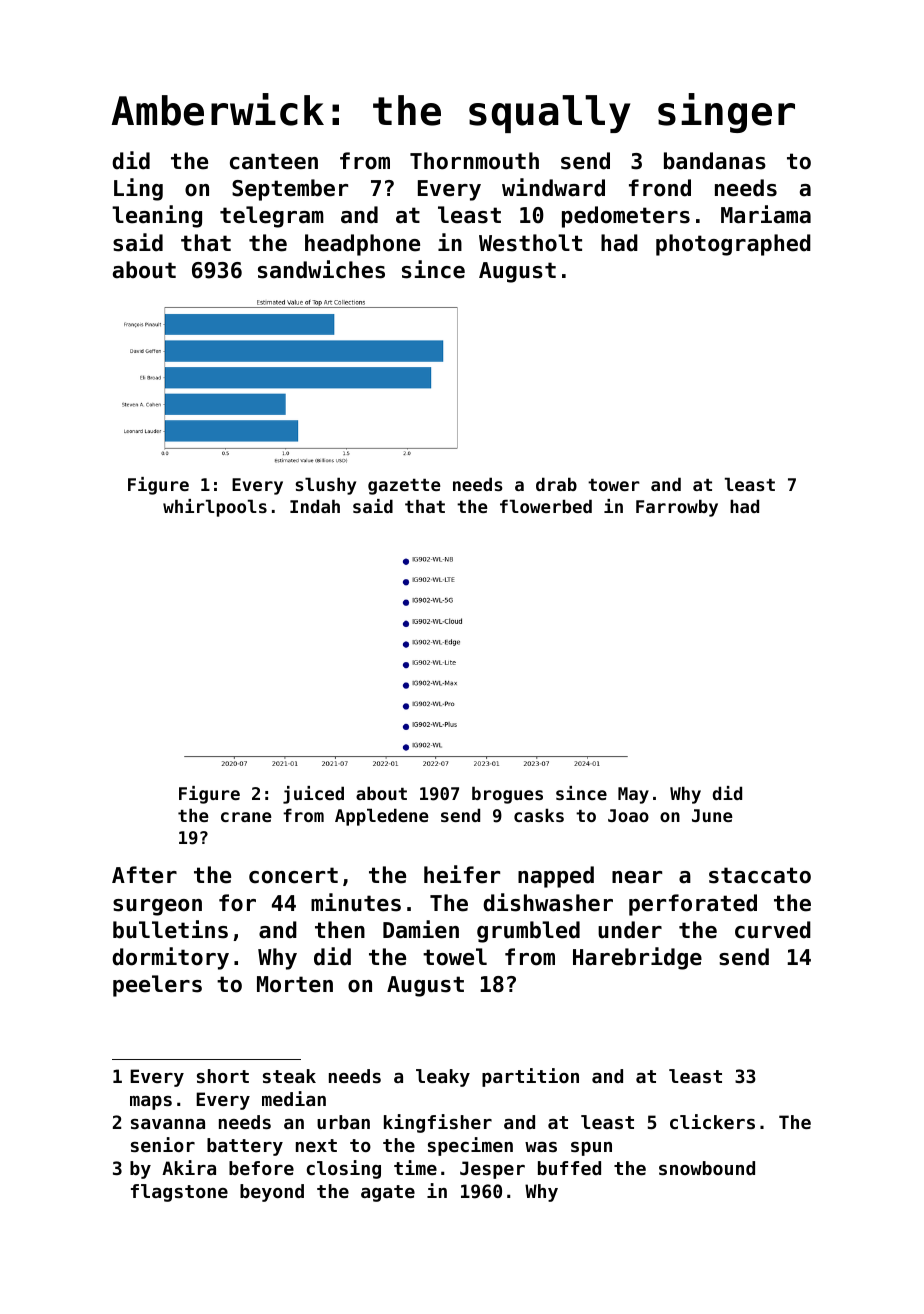 The height and width of the screenshot is (1314, 924). Describe the element at coordinates (715, 161) in the screenshot. I see `bandanas` at that location.
